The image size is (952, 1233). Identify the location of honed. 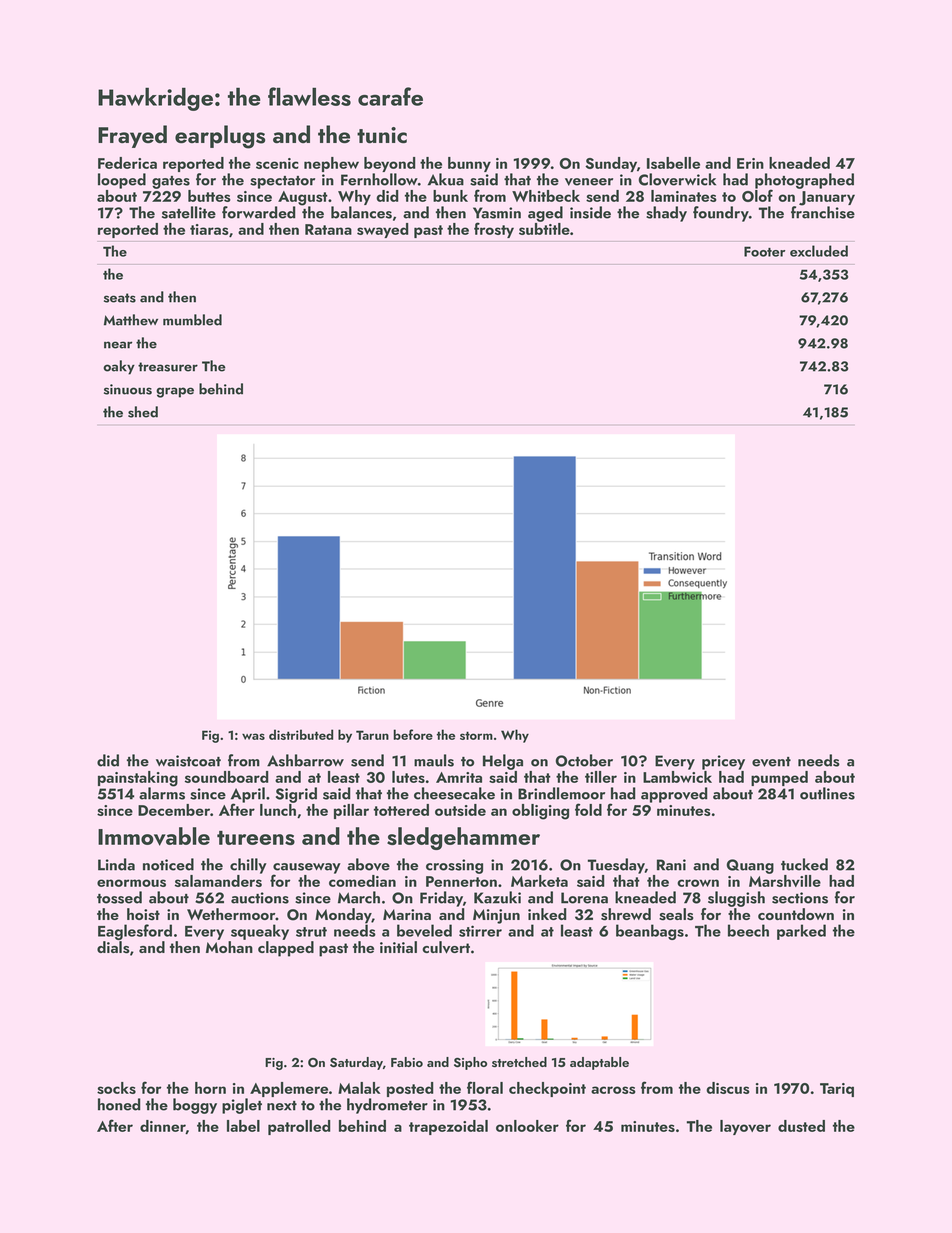
(119, 1104).
